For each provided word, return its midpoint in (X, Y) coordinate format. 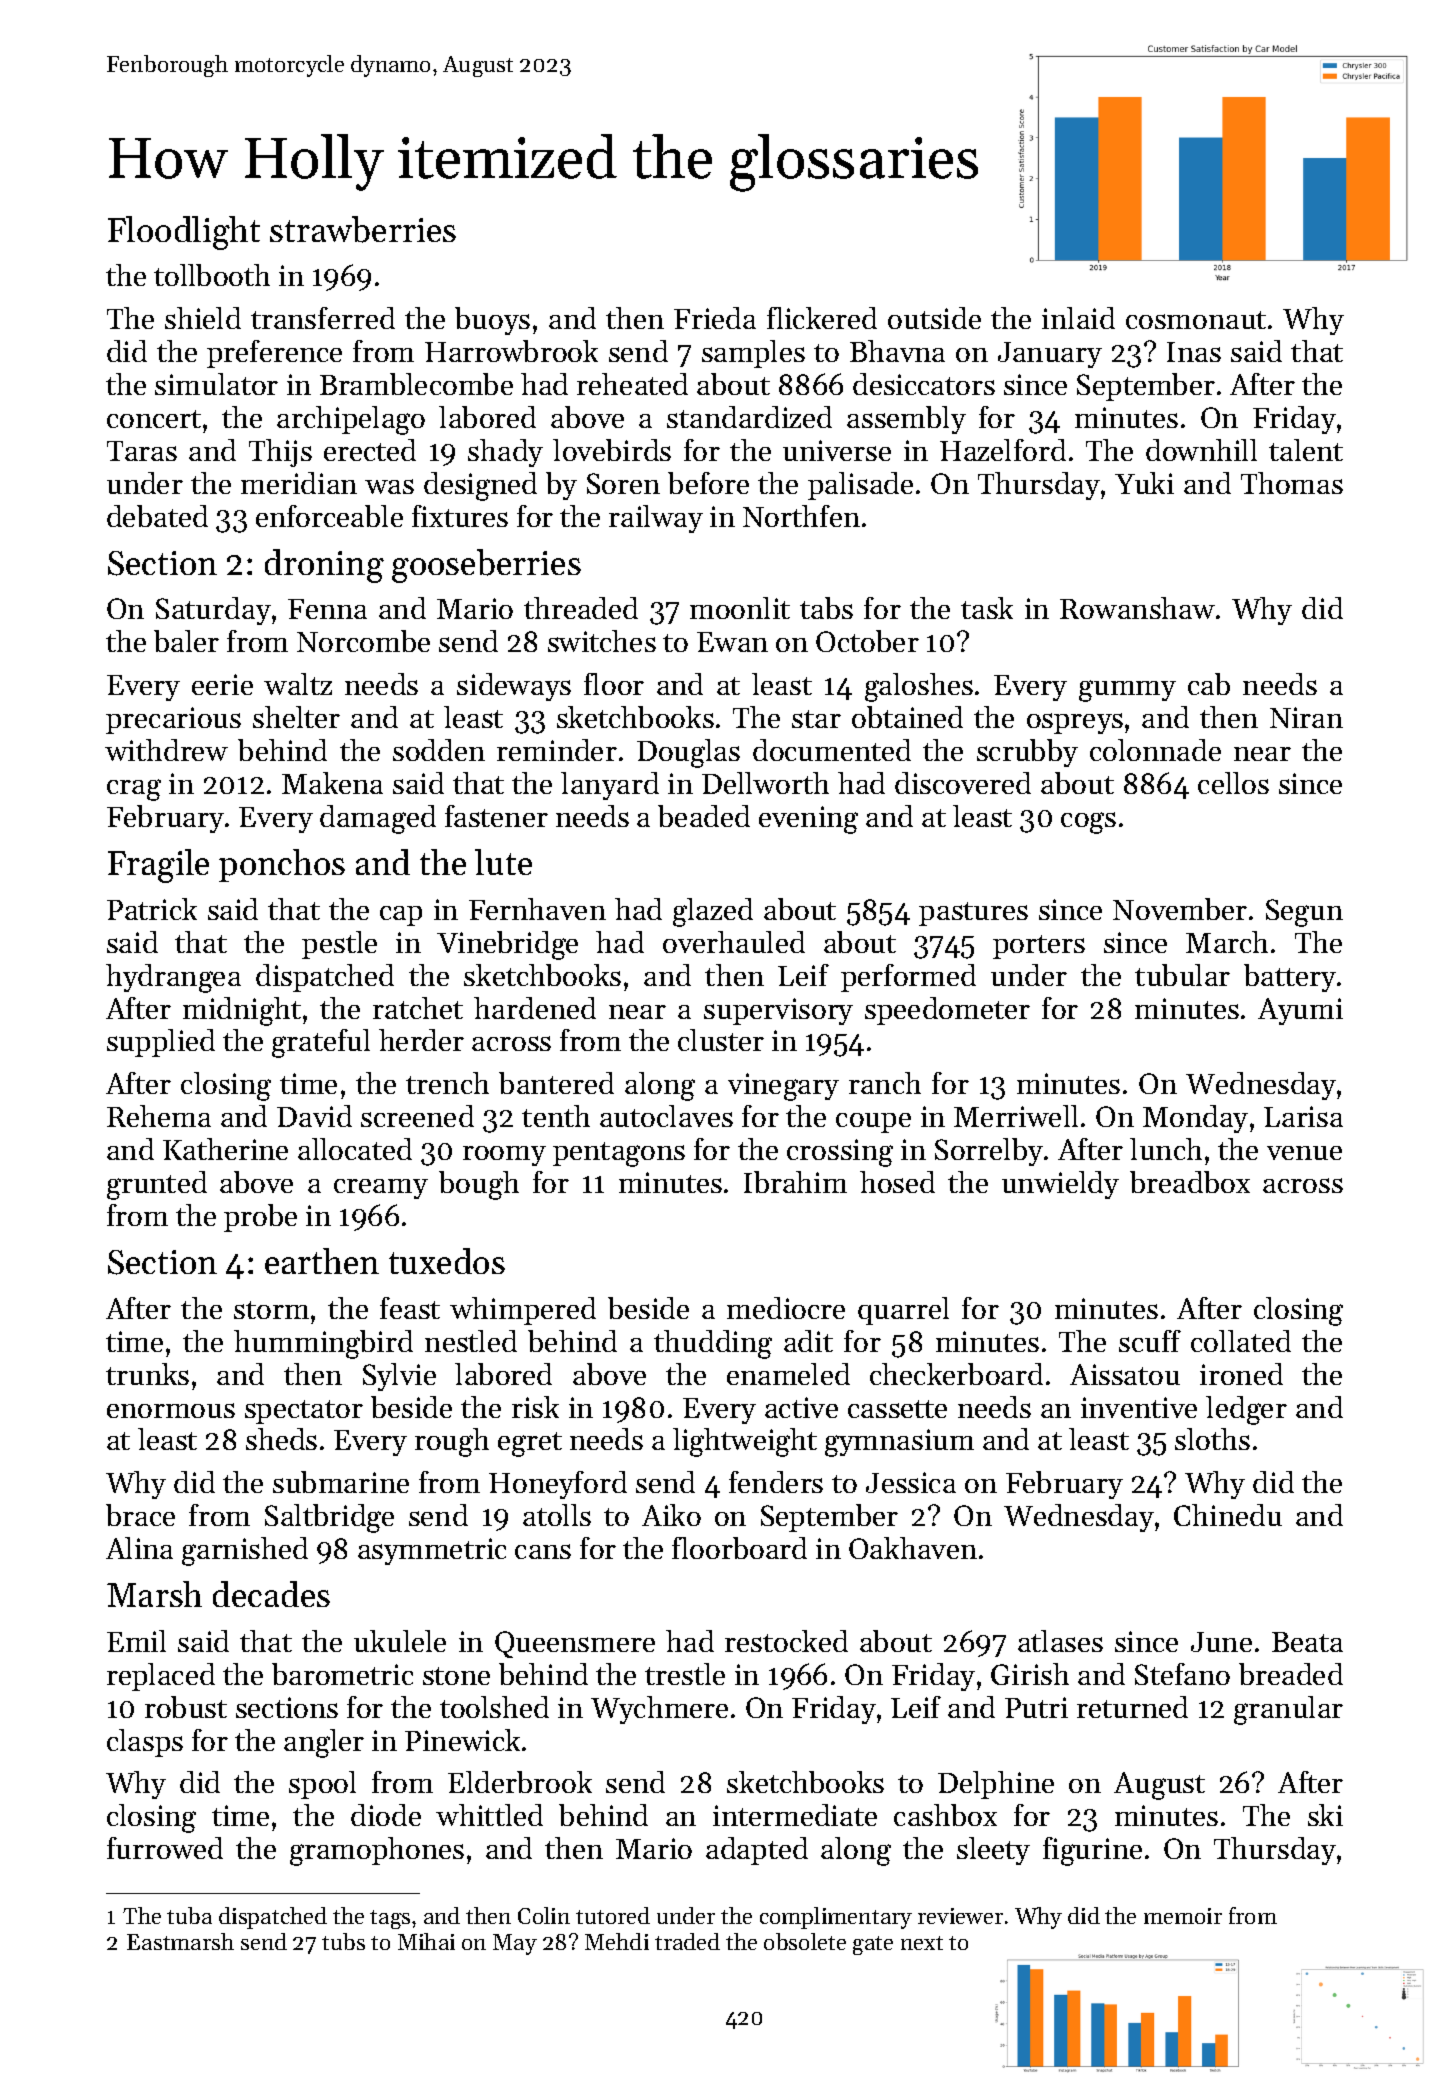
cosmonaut (1196, 320)
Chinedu (1228, 1515)
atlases (1060, 1641)
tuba (189, 1915)
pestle (339, 945)
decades (271, 1594)
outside (934, 318)
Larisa (1303, 1116)
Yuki (1144, 483)
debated (157, 516)
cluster (721, 1040)
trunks (147, 1374)
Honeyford (558, 1485)
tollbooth (212, 275)
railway (656, 519)
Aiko (671, 1515)
